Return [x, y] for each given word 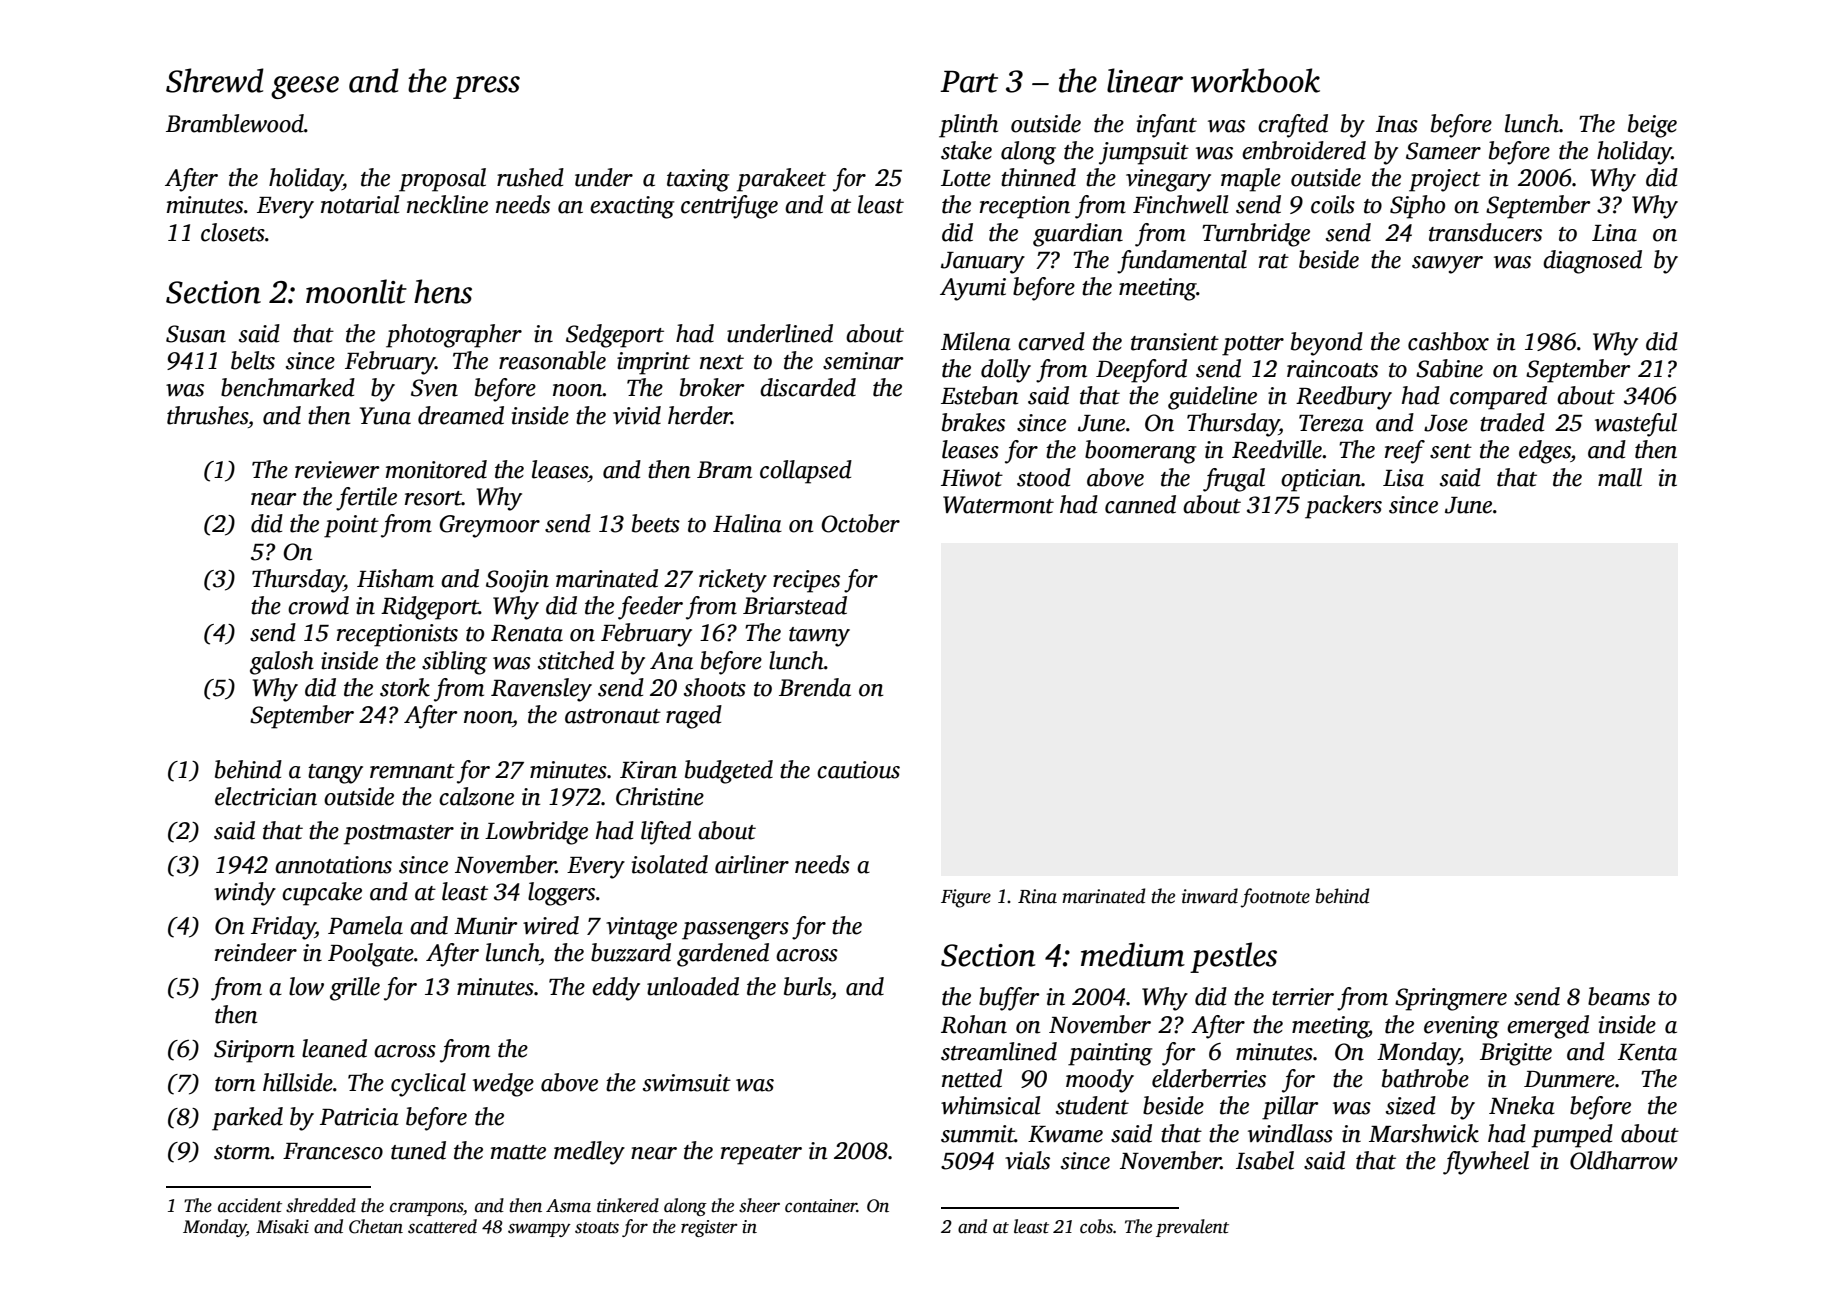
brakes [973, 422]
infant [1167, 126]
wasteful [1636, 425]
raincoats [1332, 369]
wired [551, 925]
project [1445, 180]
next [722, 362]
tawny [819, 637]
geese [305, 87]
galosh [282, 663]
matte [518, 1152]
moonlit [356, 291]
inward [1210, 896]
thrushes [207, 415]
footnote [1275, 898]
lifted [666, 833]
